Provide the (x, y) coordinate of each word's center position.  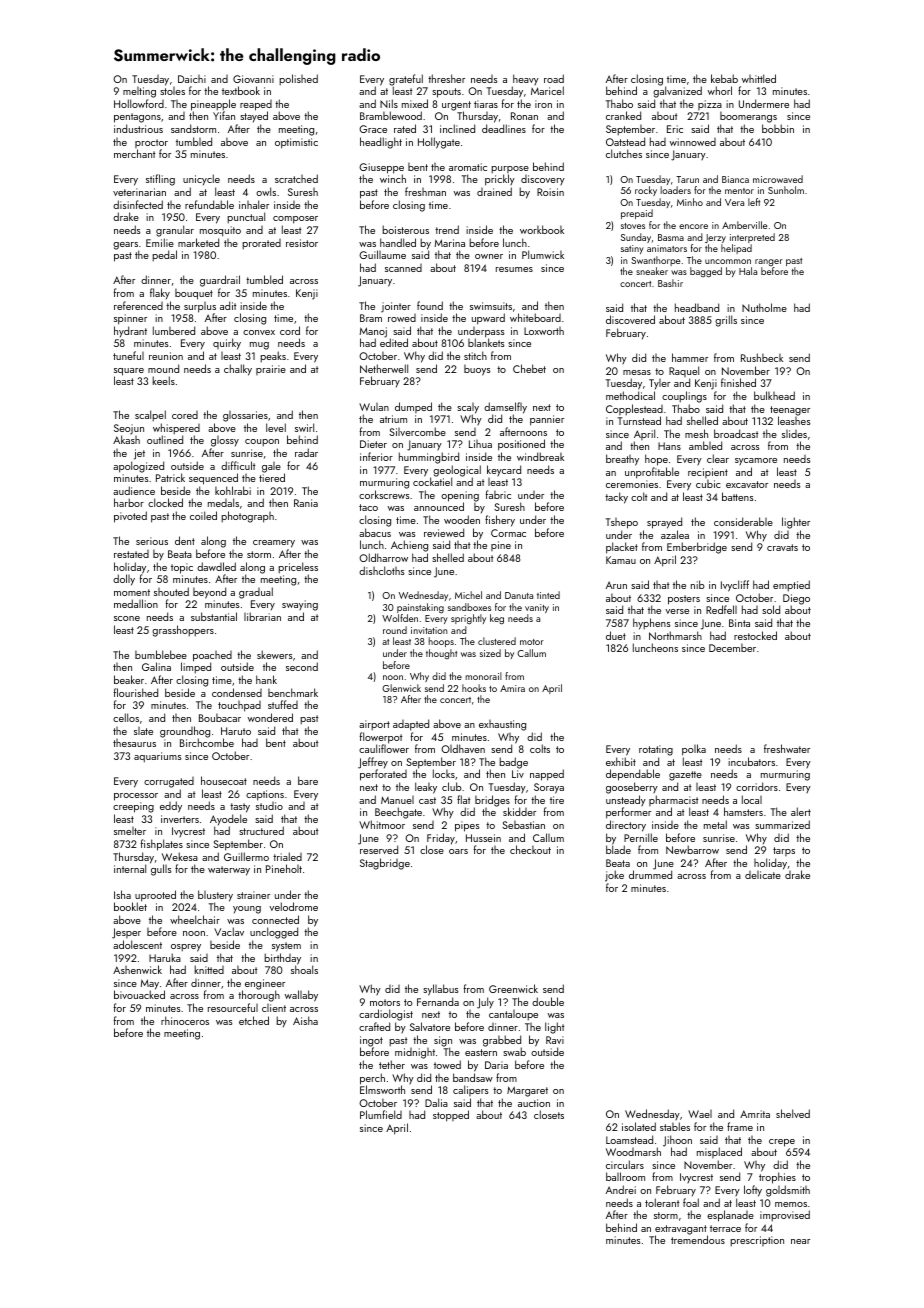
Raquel (684, 371)
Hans (669, 446)
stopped (451, 1116)
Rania (306, 503)
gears (125, 246)
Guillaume (382, 254)
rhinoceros (185, 1020)
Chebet (529, 368)
